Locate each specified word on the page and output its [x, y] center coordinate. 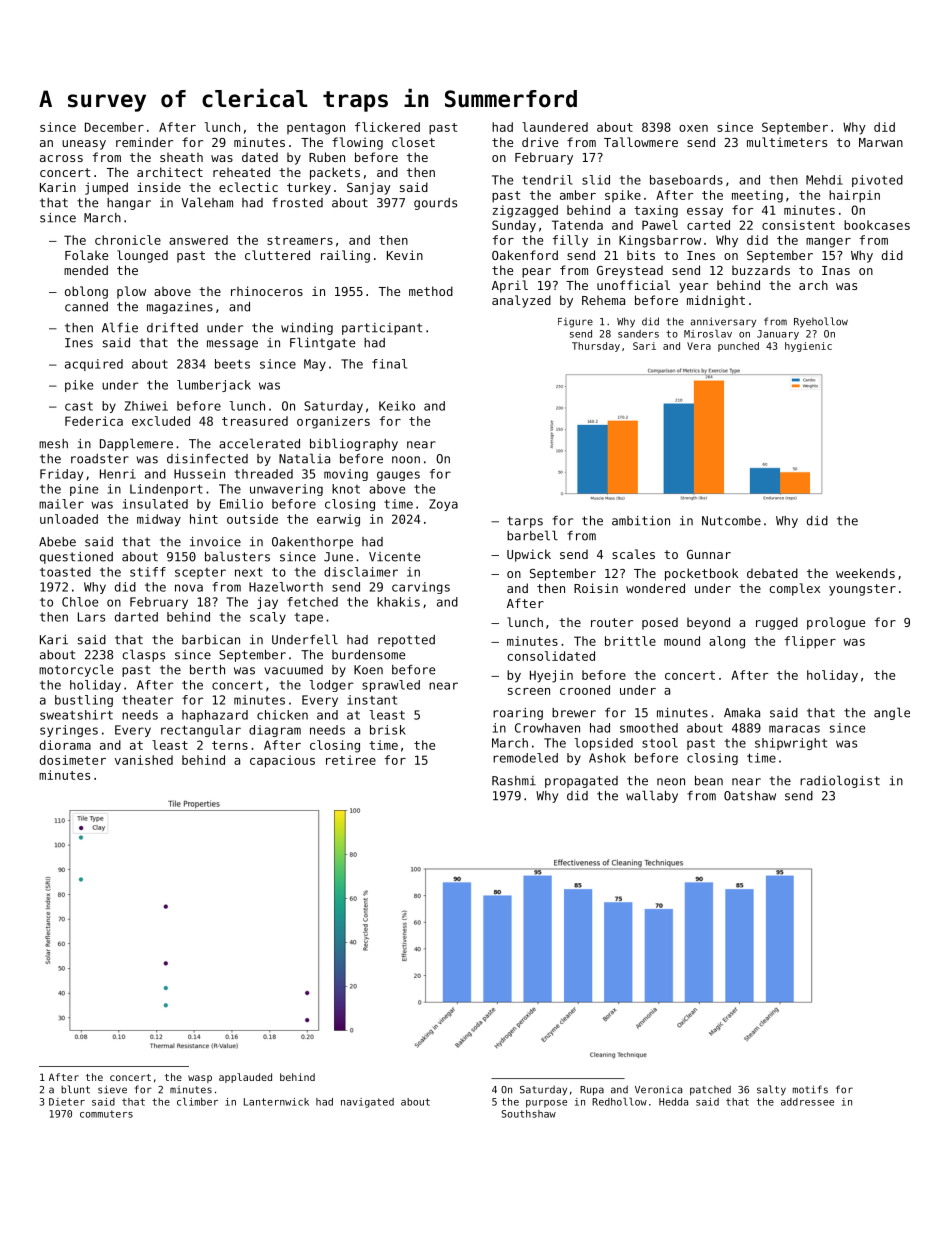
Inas [836, 270]
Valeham [207, 202]
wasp [200, 1079]
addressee [807, 1102]
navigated [367, 1103]
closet [413, 142]
